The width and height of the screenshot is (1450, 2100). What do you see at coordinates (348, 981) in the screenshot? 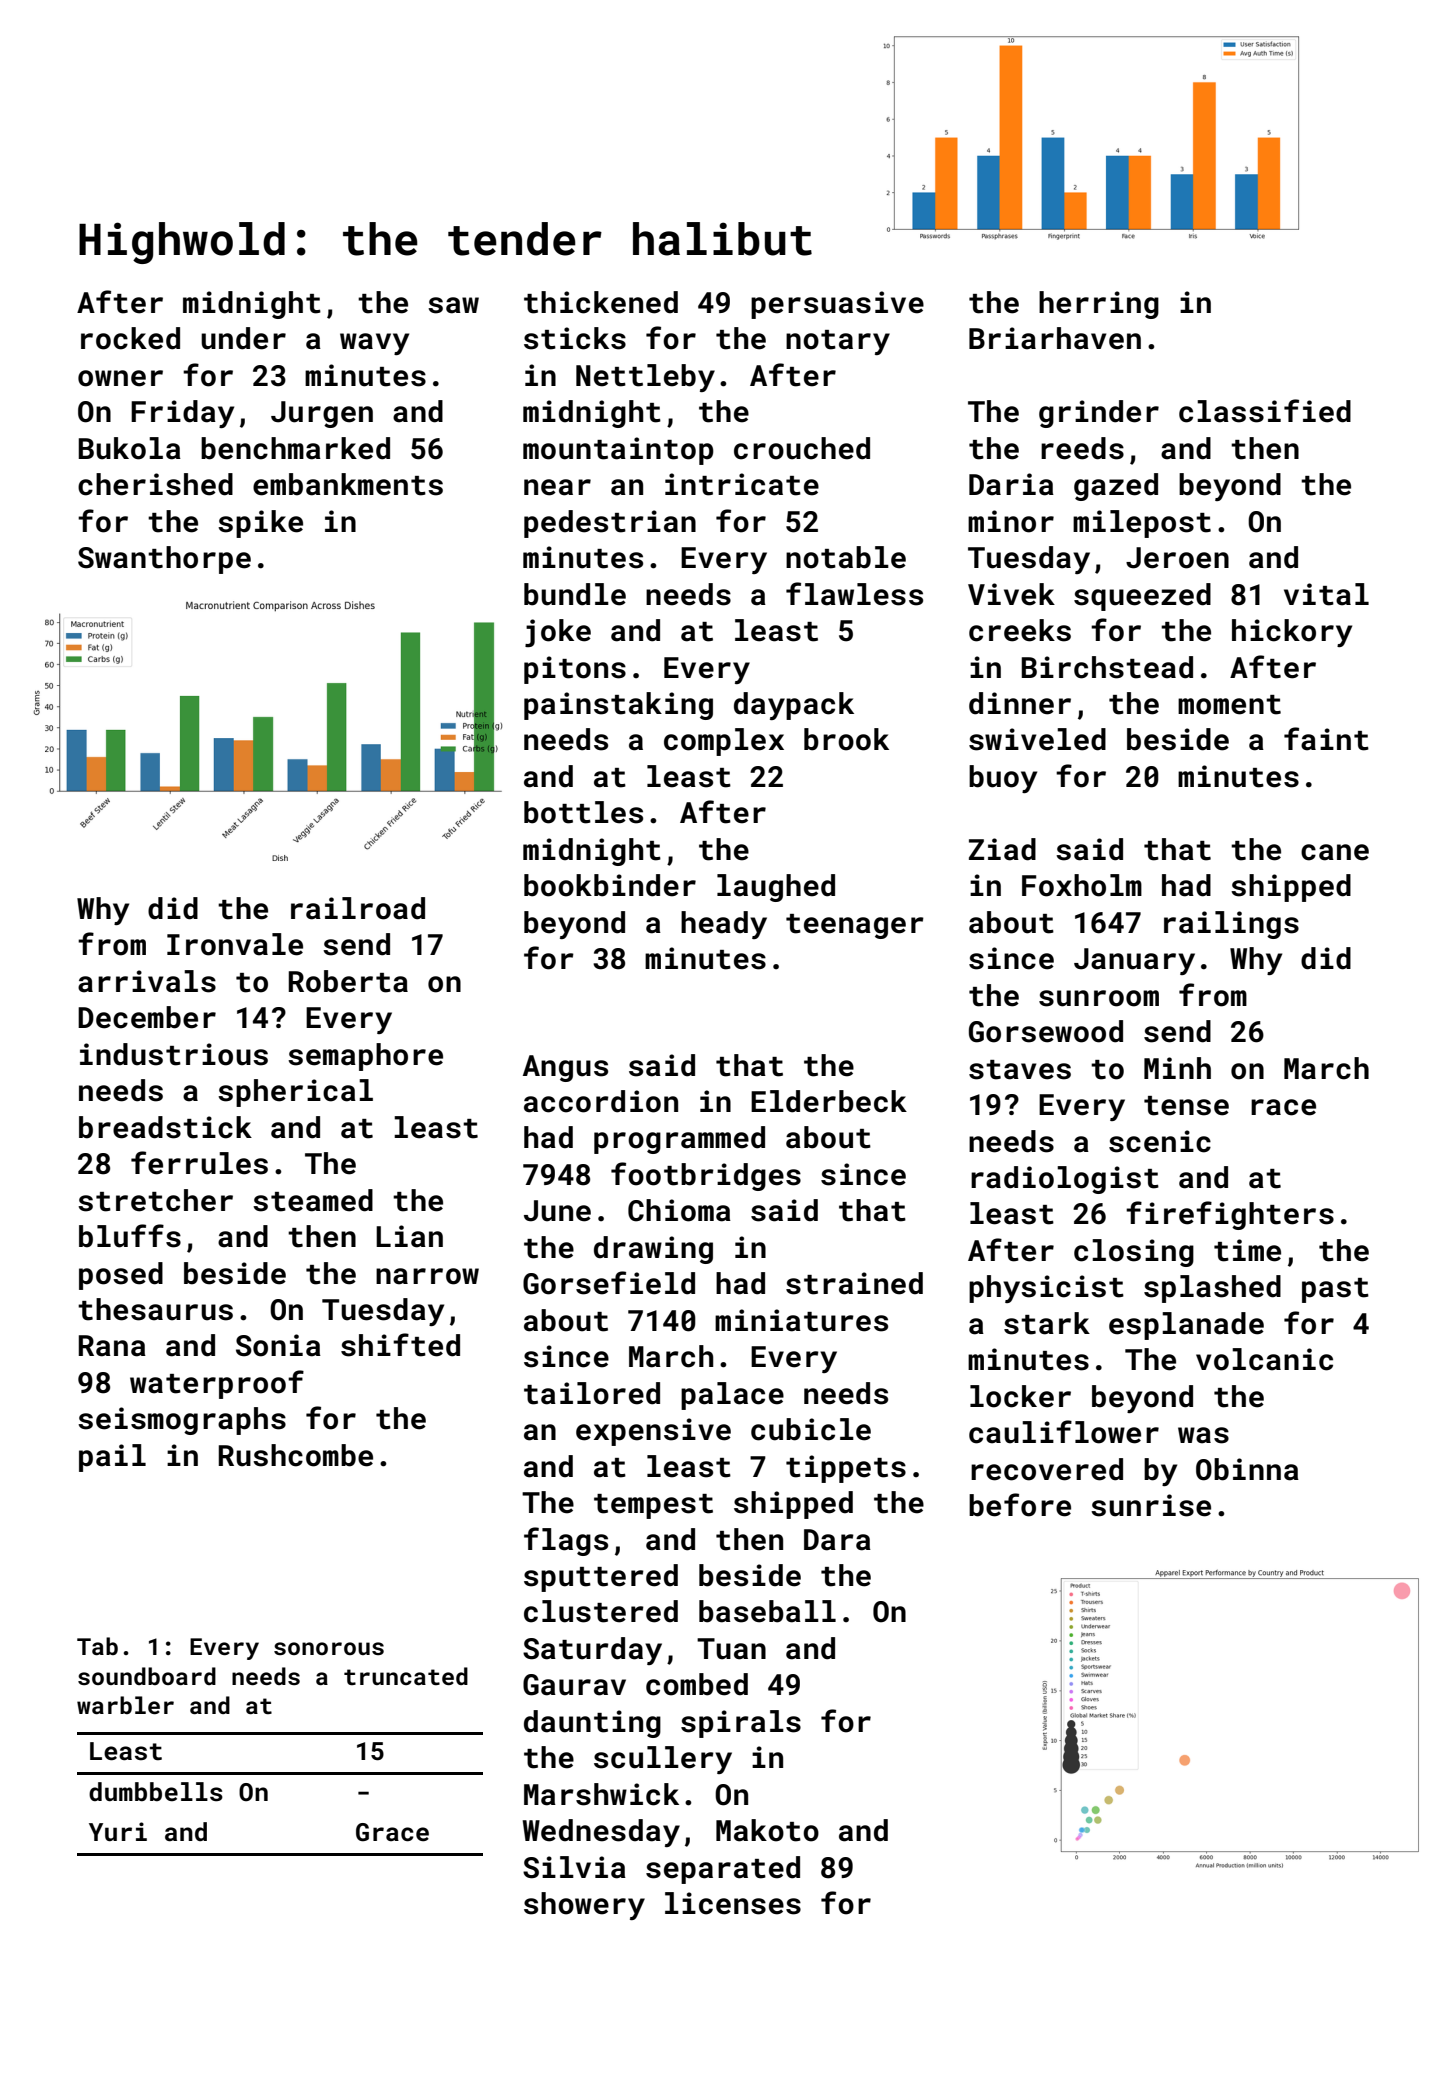
I see `Roberta` at bounding box center [348, 981].
